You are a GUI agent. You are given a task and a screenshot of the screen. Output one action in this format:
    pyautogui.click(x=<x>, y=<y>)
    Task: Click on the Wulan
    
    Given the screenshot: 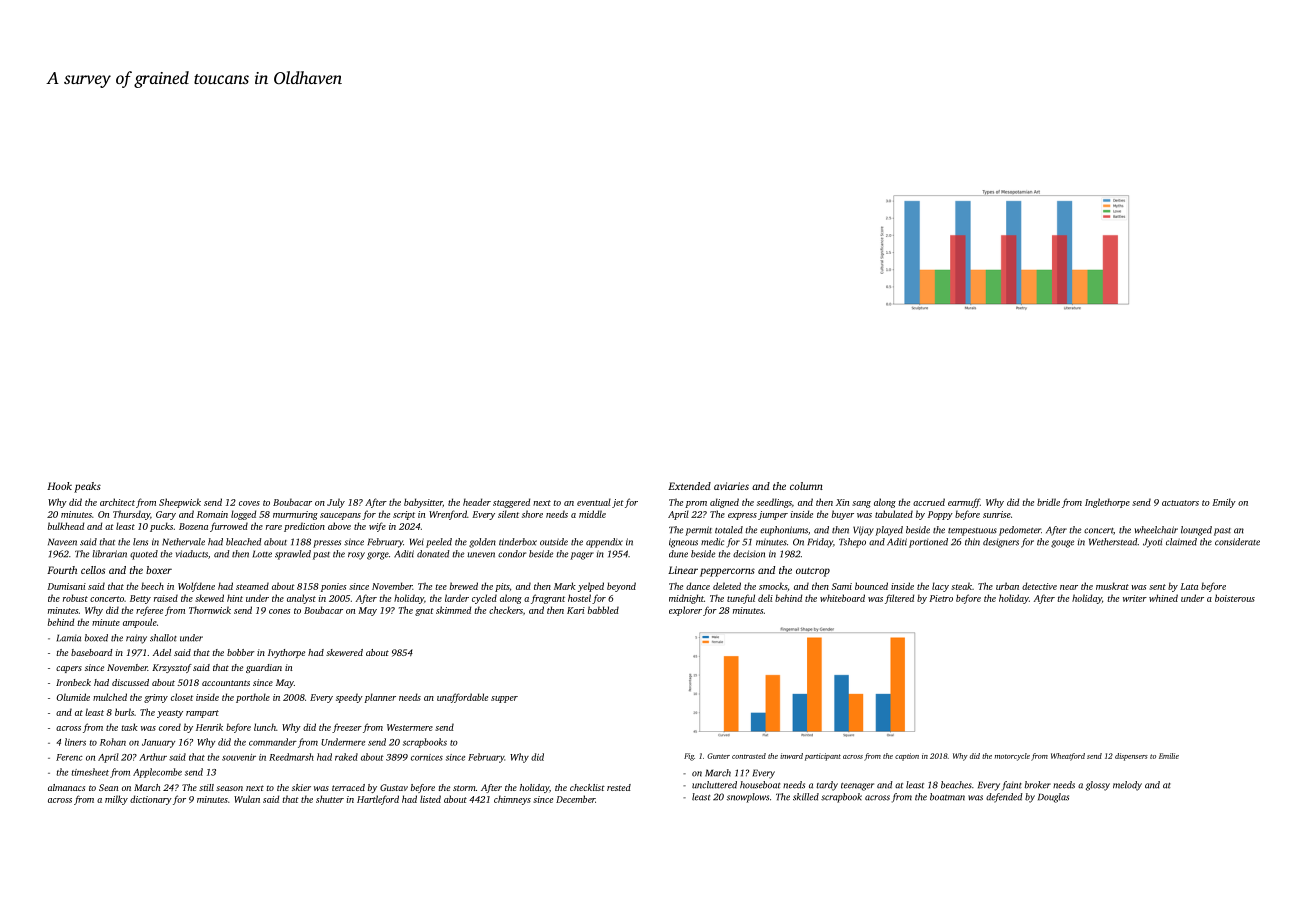 What is the action you would take?
    pyautogui.click(x=247, y=799)
